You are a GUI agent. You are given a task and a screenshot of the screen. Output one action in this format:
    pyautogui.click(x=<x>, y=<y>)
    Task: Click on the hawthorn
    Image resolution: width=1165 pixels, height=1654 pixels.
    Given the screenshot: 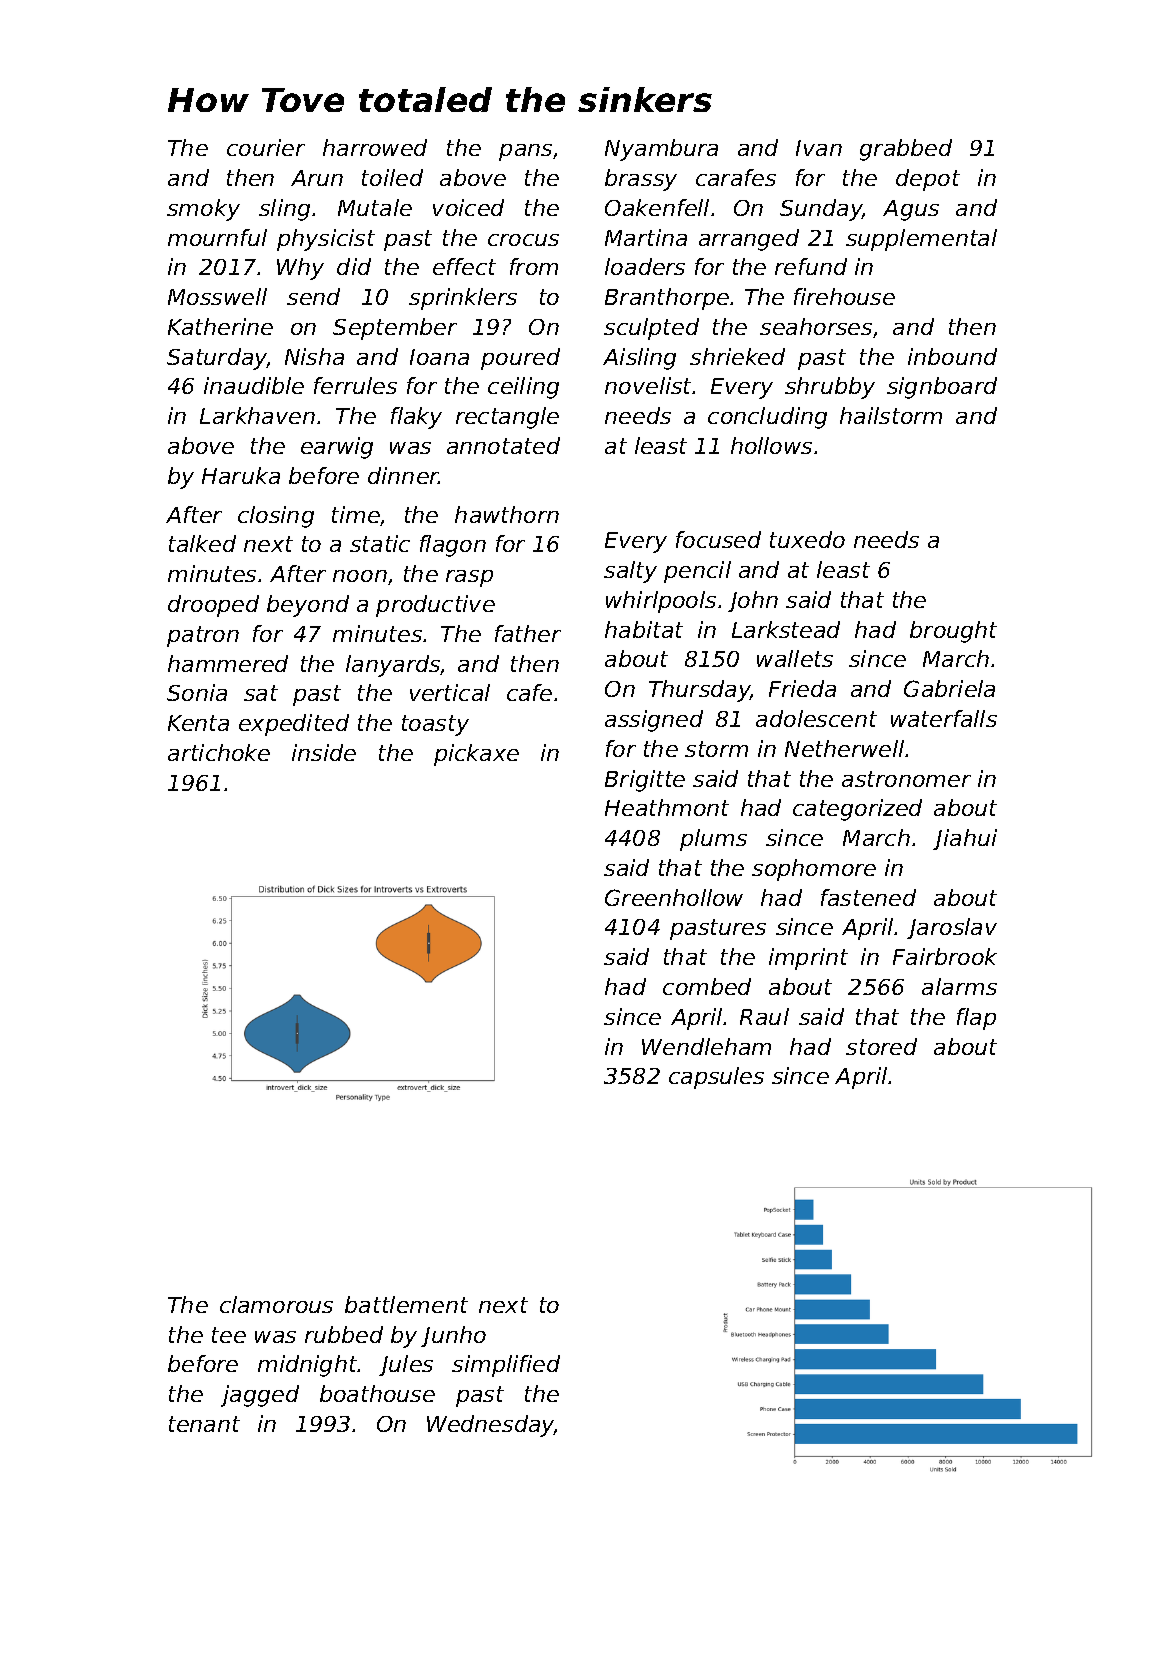 What is the action you would take?
    pyautogui.click(x=507, y=514)
